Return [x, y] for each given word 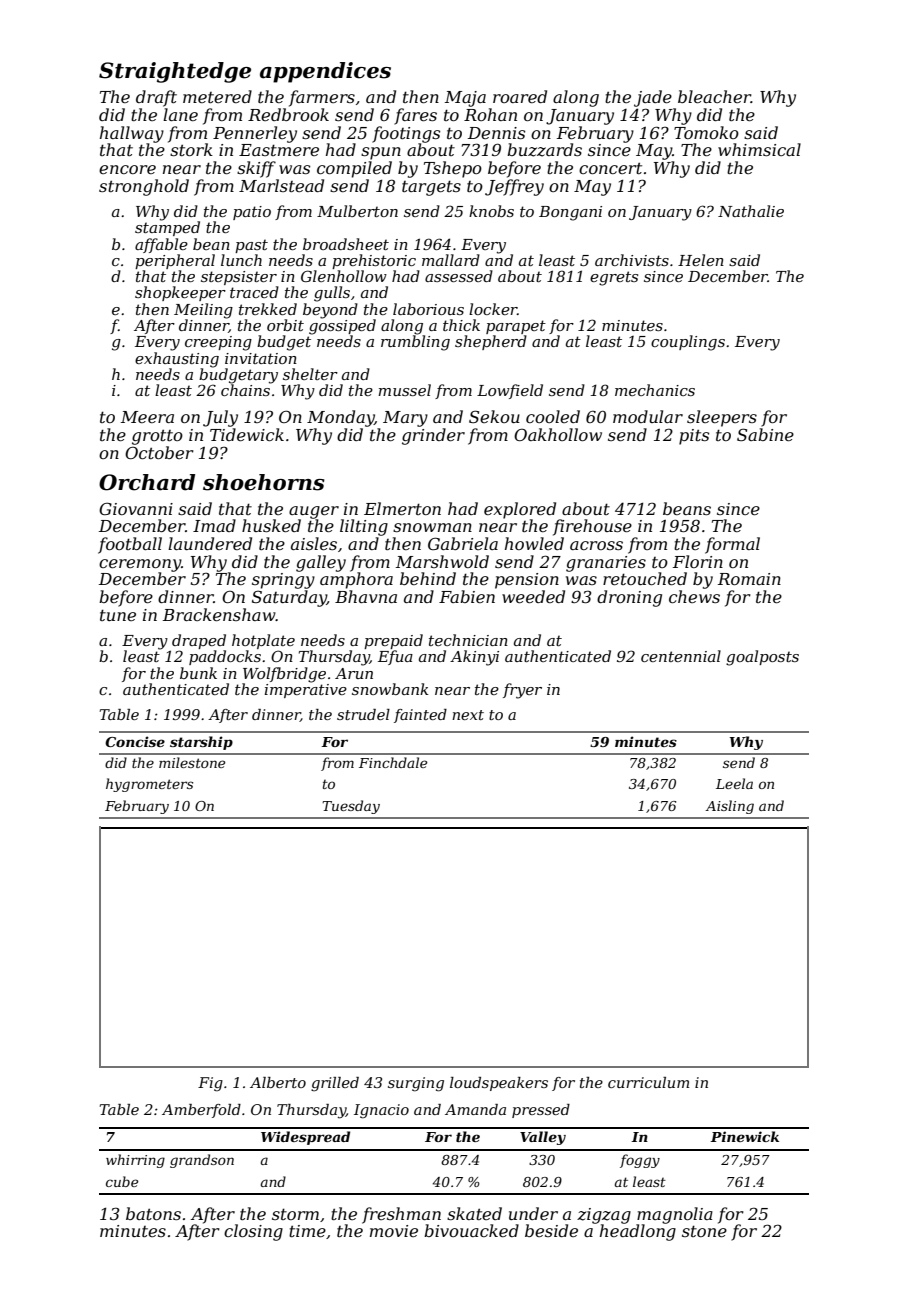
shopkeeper [180, 293]
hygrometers [149, 785]
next [468, 715]
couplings [688, 343]
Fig [210, 1084]
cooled [553, 416]
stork [191, 149]
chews [694, 596]
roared [520, 96]
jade [653, 98]
